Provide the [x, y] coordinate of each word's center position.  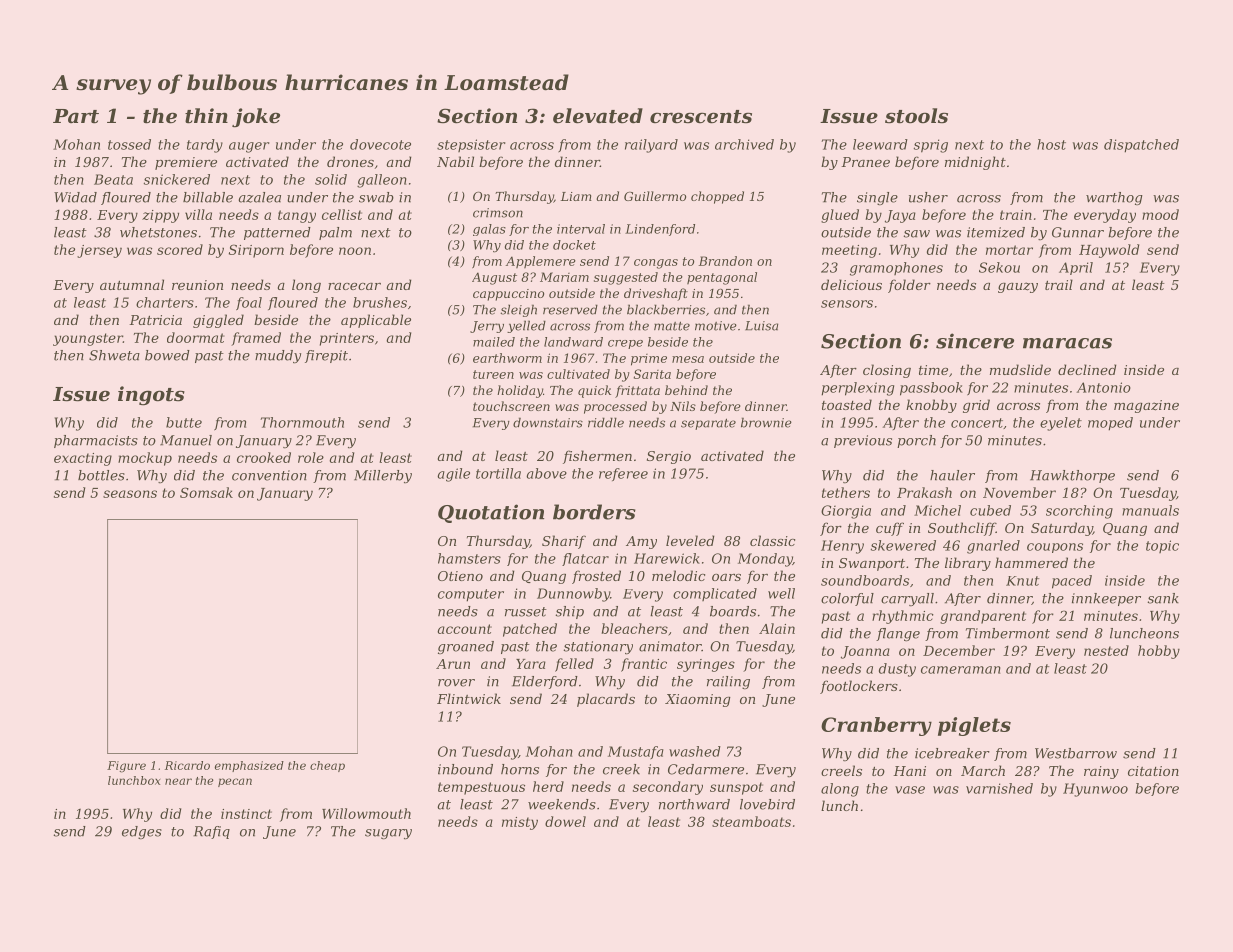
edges [142, 832]
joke [256, 118]
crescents [701, 117]
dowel [565, 821]
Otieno [460, 576]
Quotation [491, 513]
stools [916, 116]
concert [977, 423]
